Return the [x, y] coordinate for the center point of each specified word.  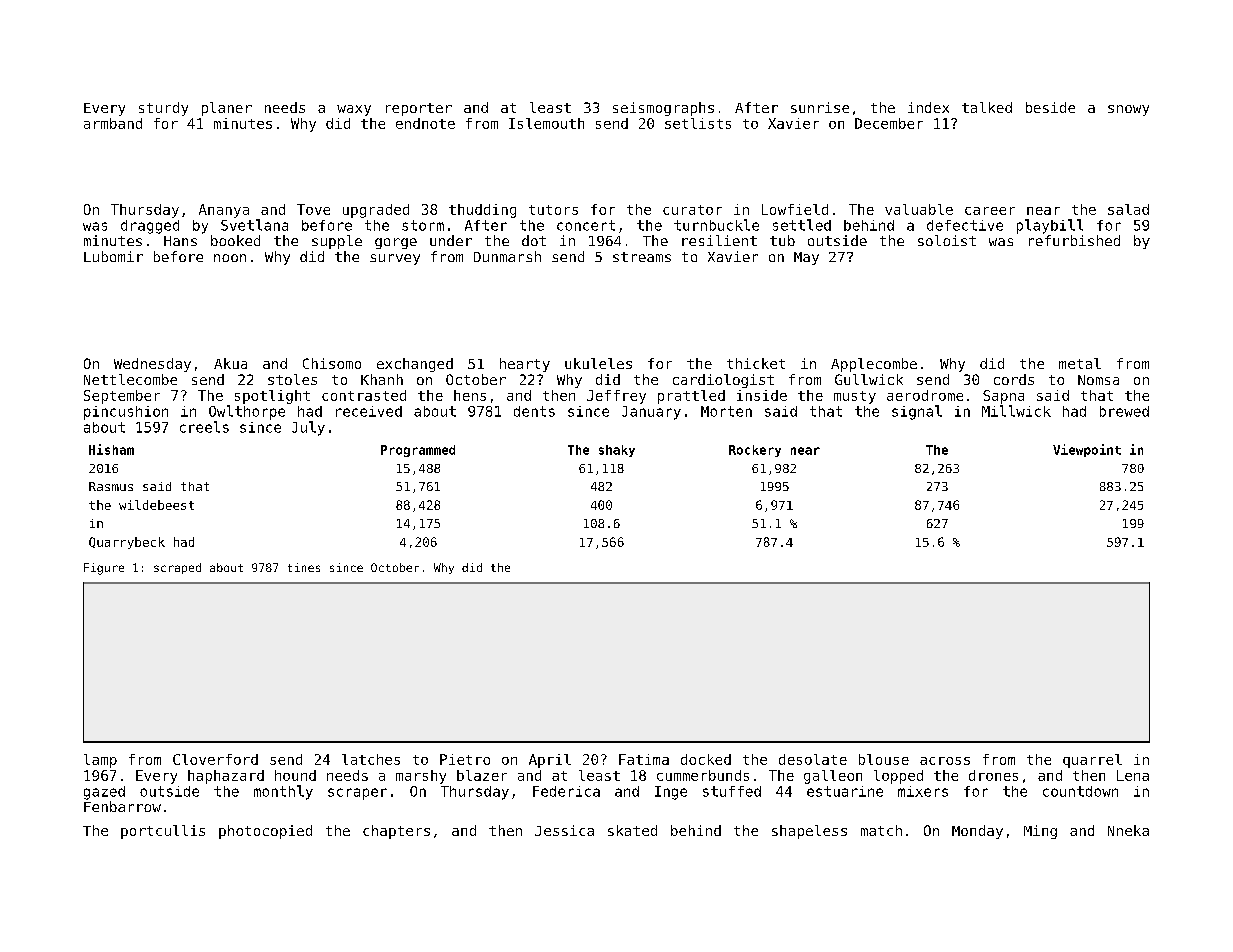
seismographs [663, 109]
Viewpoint [1087, 450]
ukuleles [598, 363]
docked [706, 759]
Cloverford [215, 759]
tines [304, 567]
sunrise [820, 107]
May [806, 258]
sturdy [163, 109]
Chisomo [332, 363]
